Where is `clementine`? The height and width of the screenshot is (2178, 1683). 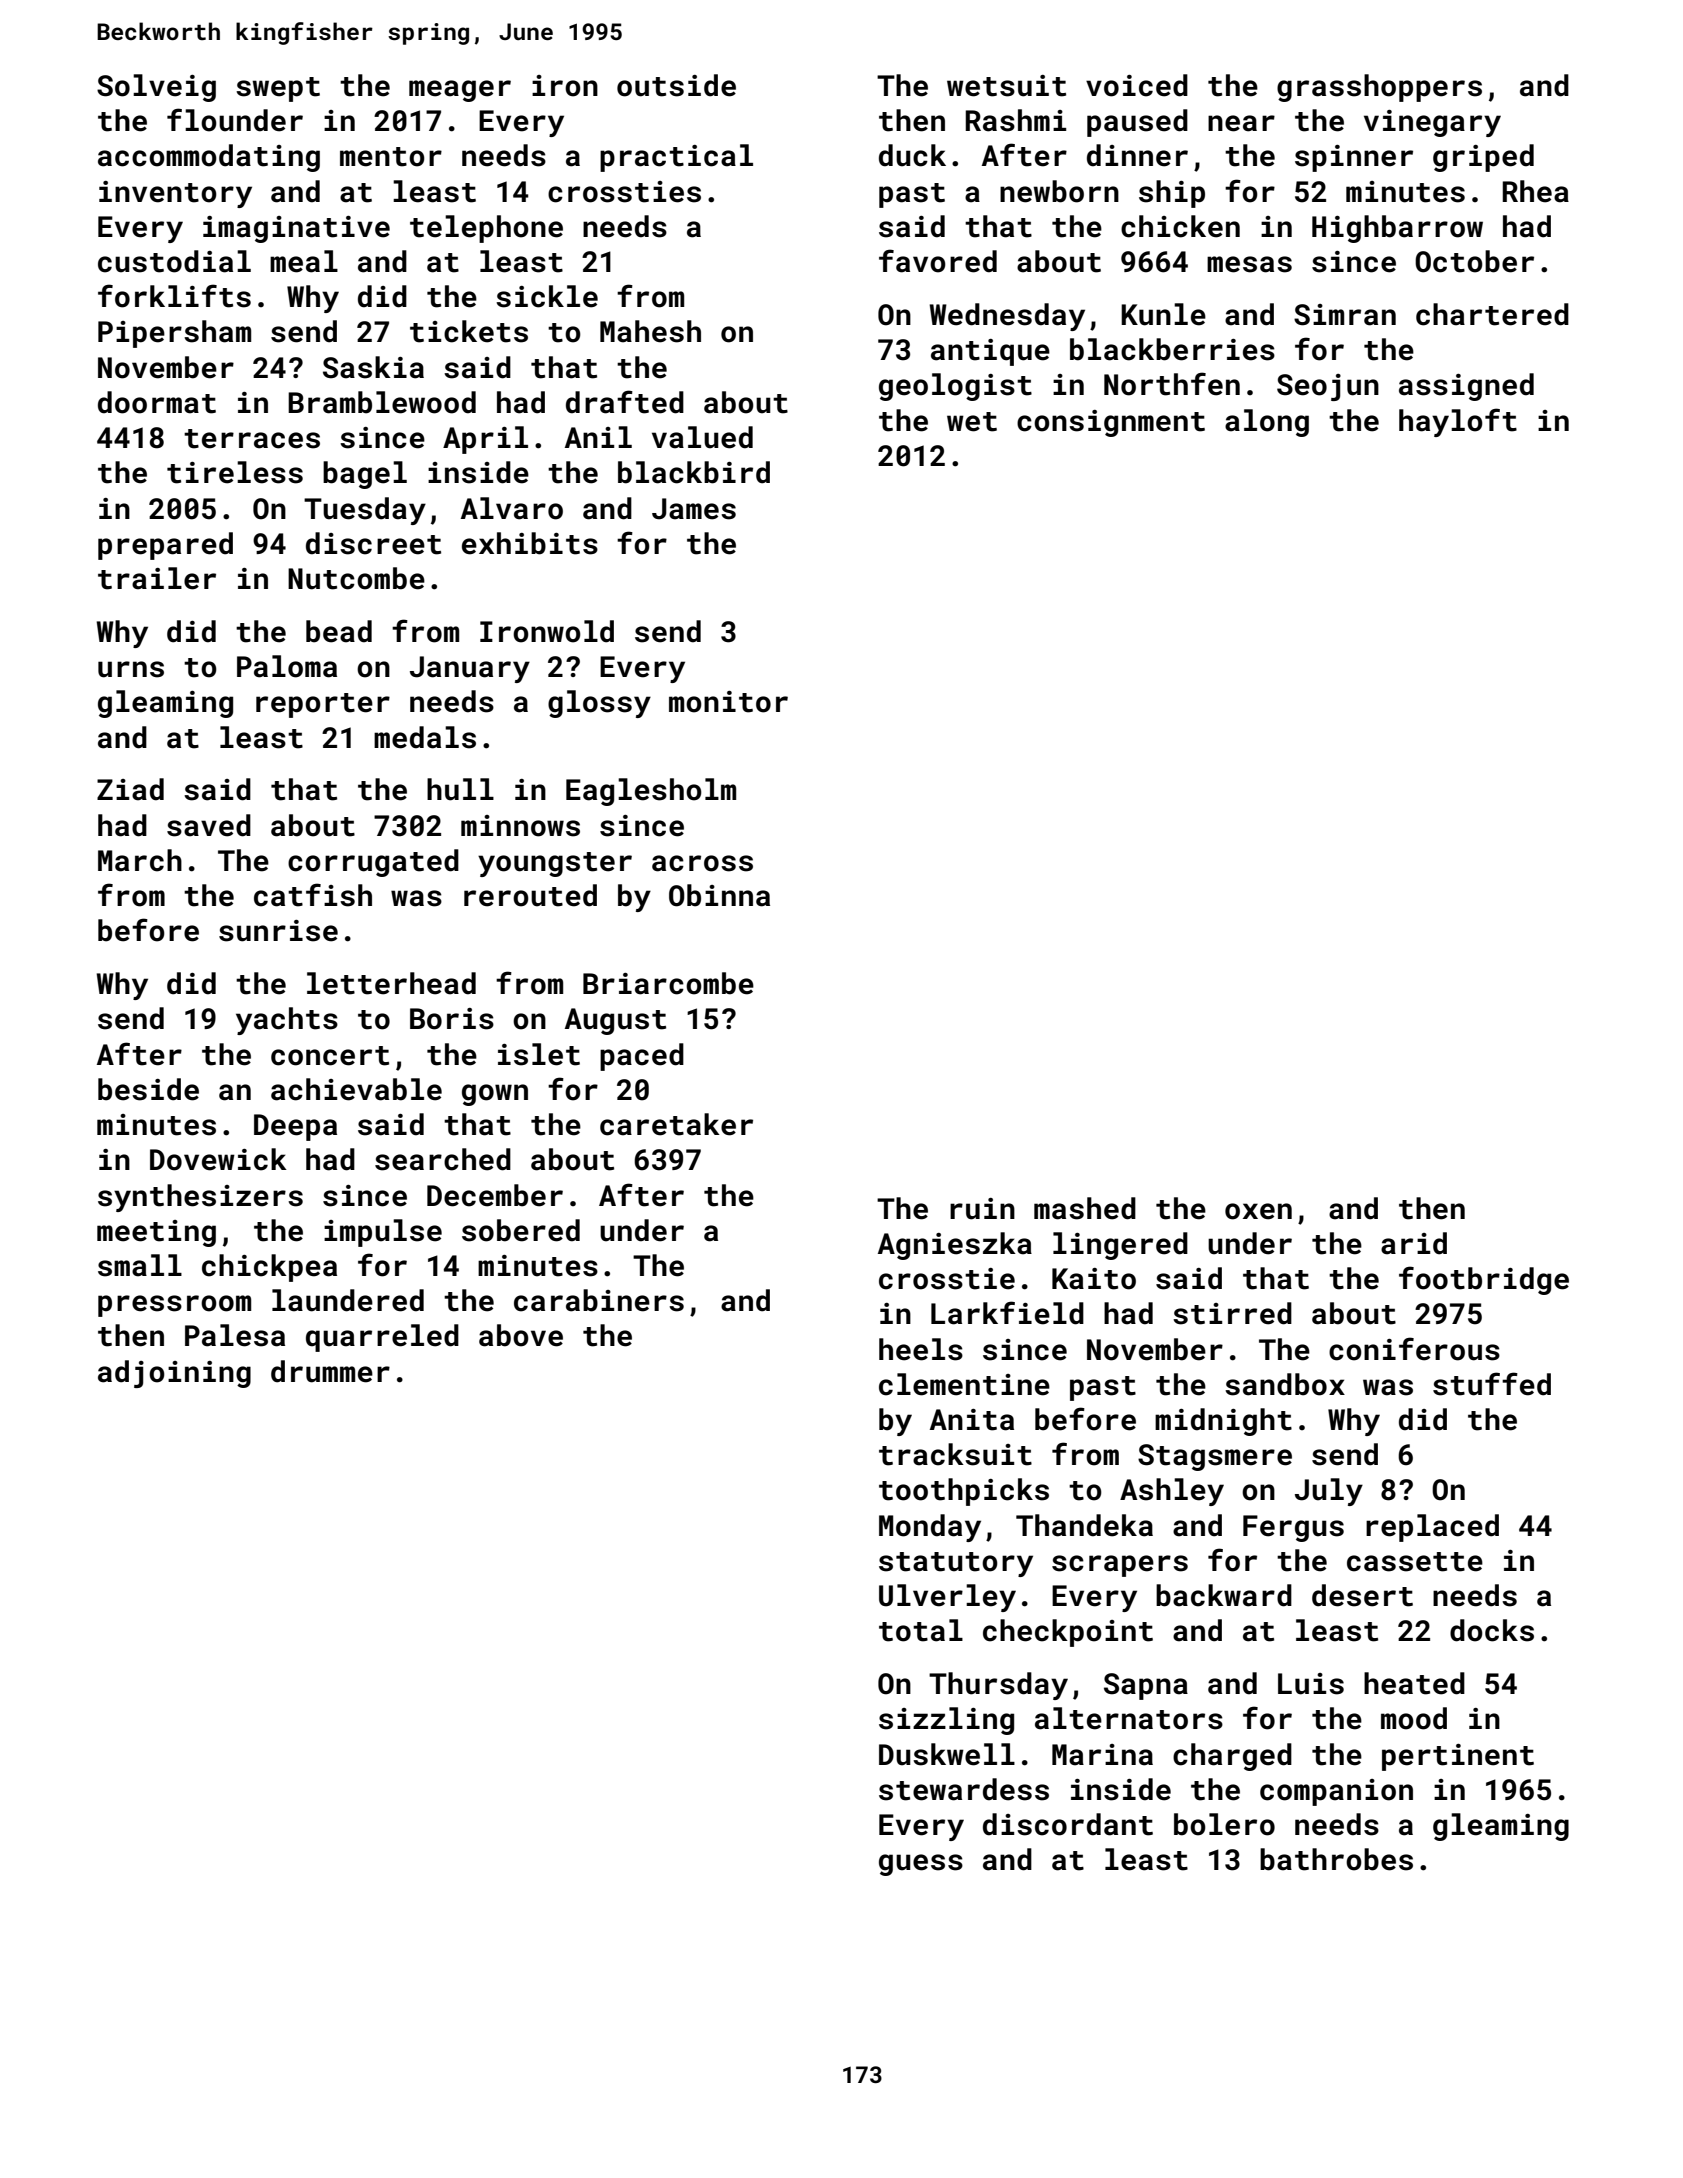
clementine is located at coordinates (964, 1384).
